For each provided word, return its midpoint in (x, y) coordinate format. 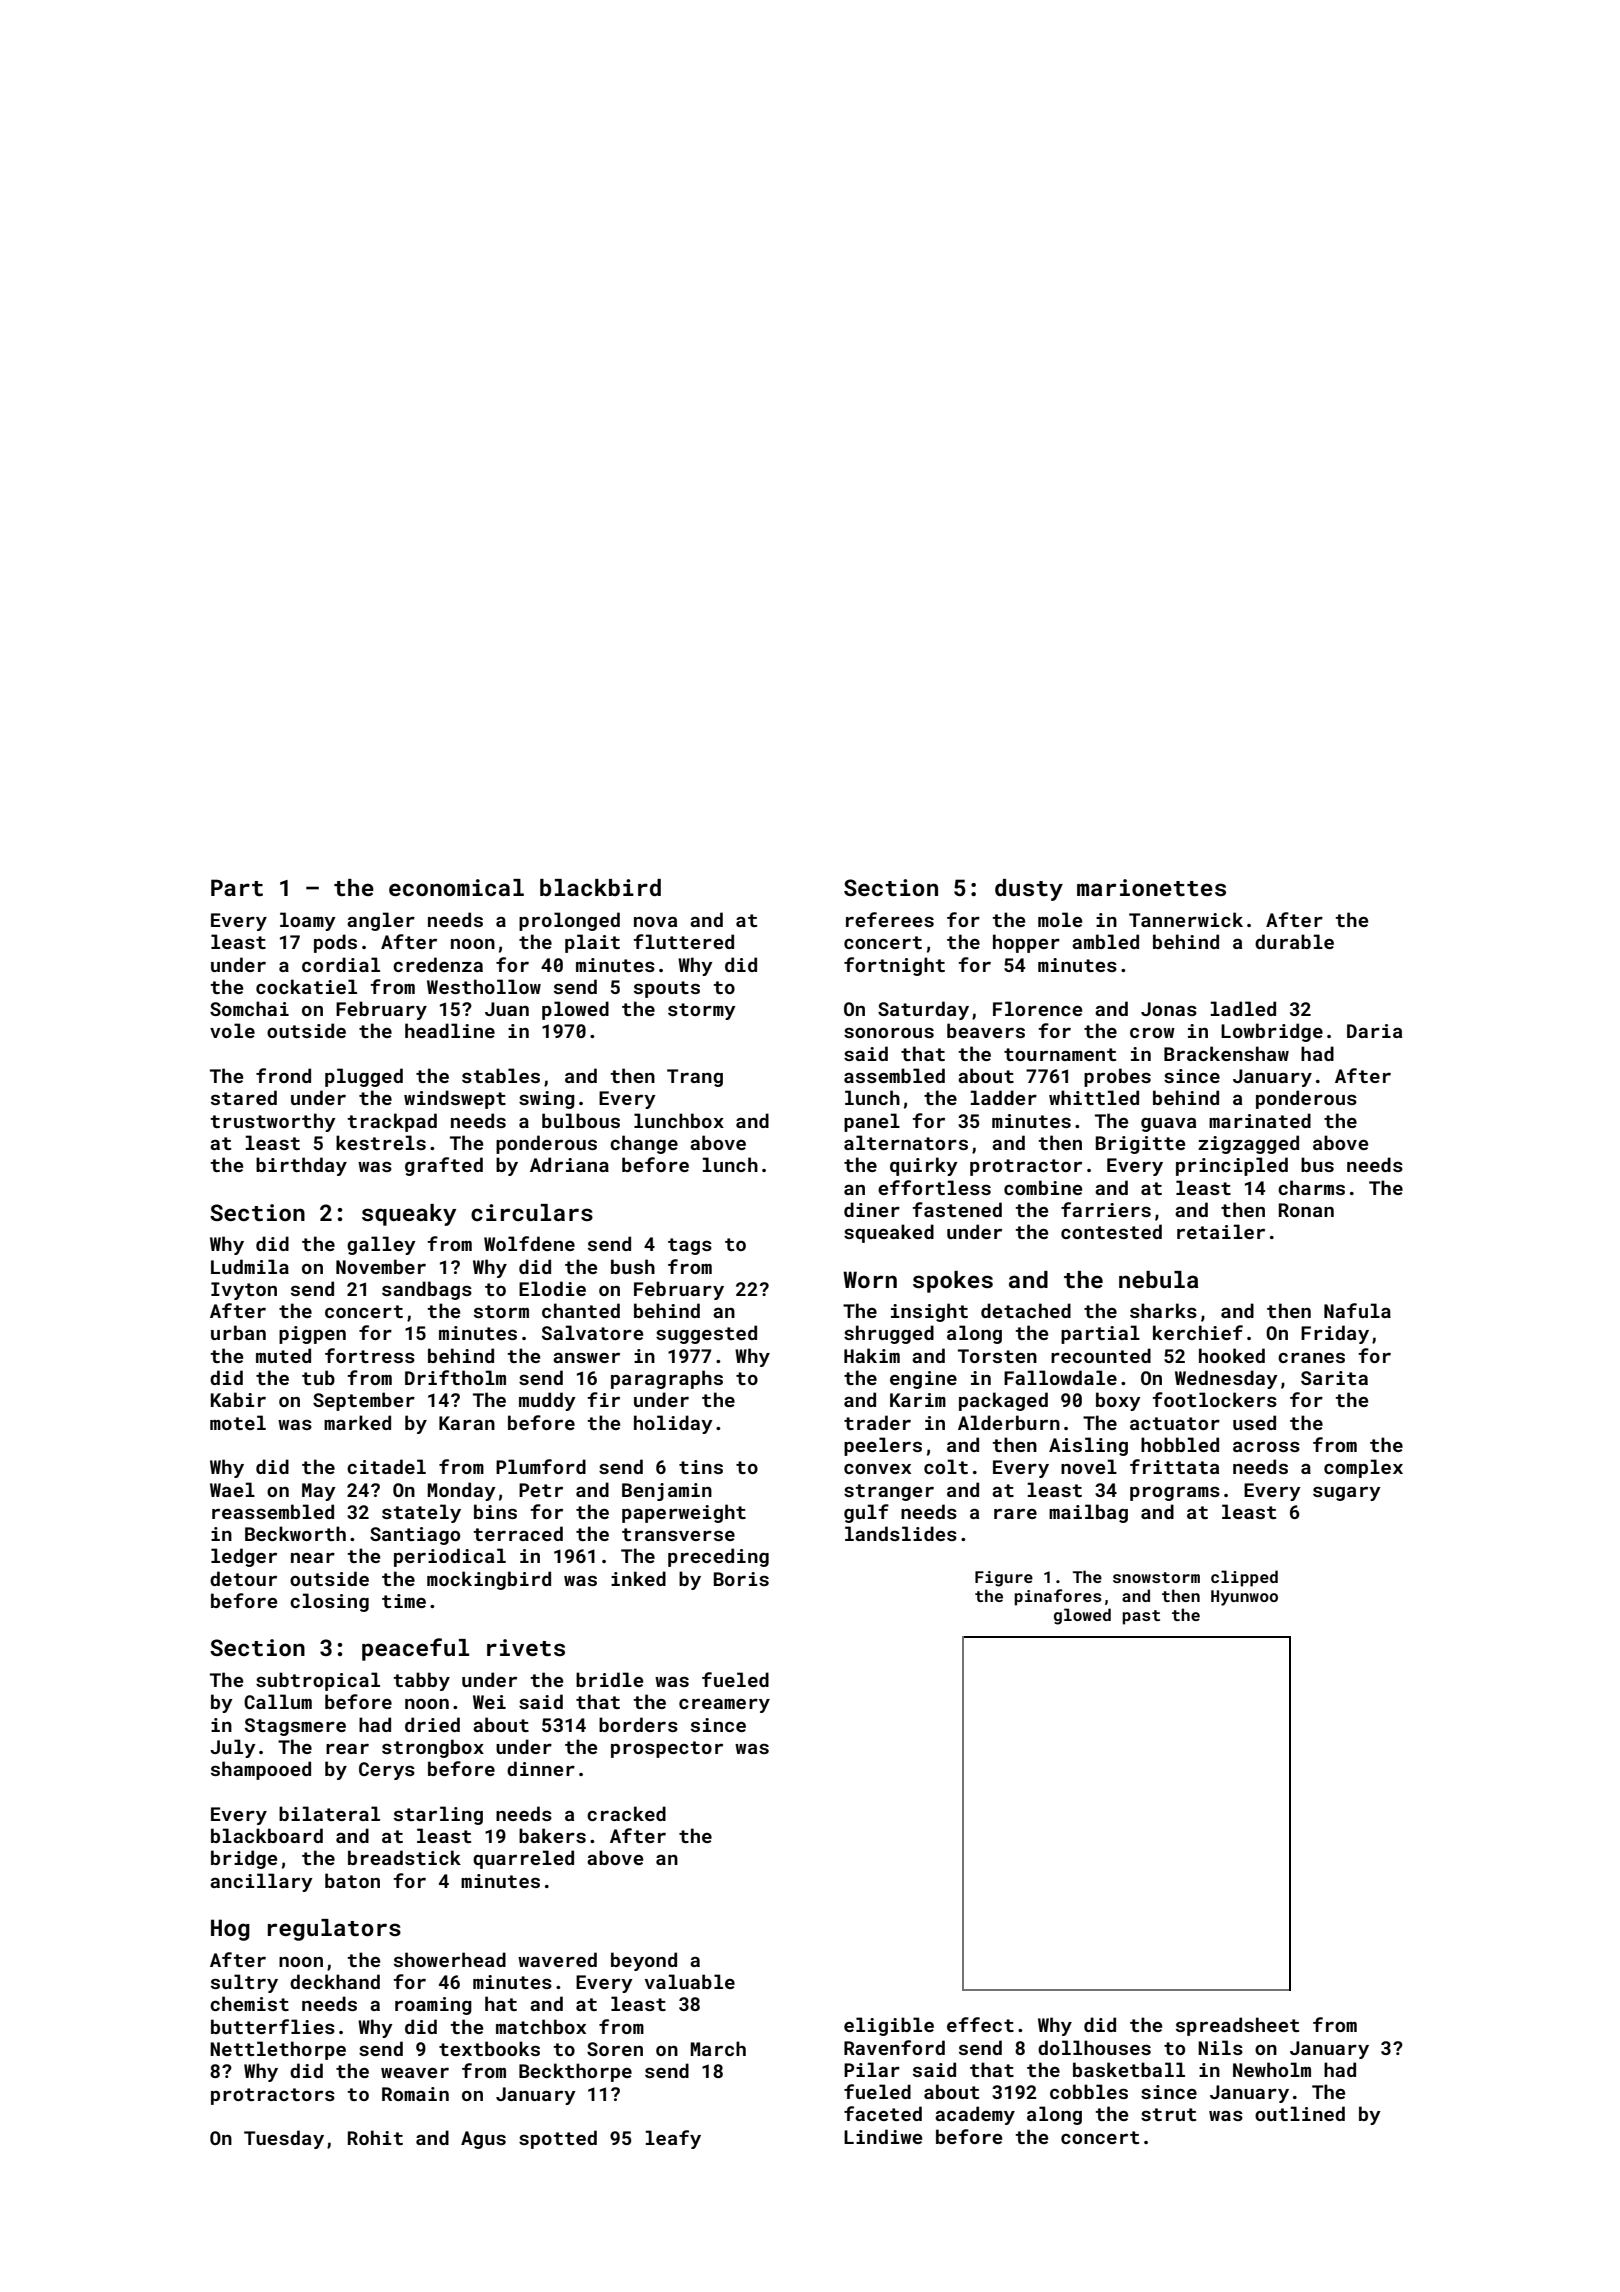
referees (890, 919)
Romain (415, 2094)
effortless (934, 1187)
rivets (526, 1647)
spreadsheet (1237, 2026)
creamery (724, 1706)
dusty (1029, 890)
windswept (455, 1099)
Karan (467, 1423)
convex (877, 1469)
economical (456, 887)
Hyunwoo (1244, 1598)
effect (980, 2024)
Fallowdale (1060, 1377)
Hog (230, 1930)
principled (1232, 1166)
